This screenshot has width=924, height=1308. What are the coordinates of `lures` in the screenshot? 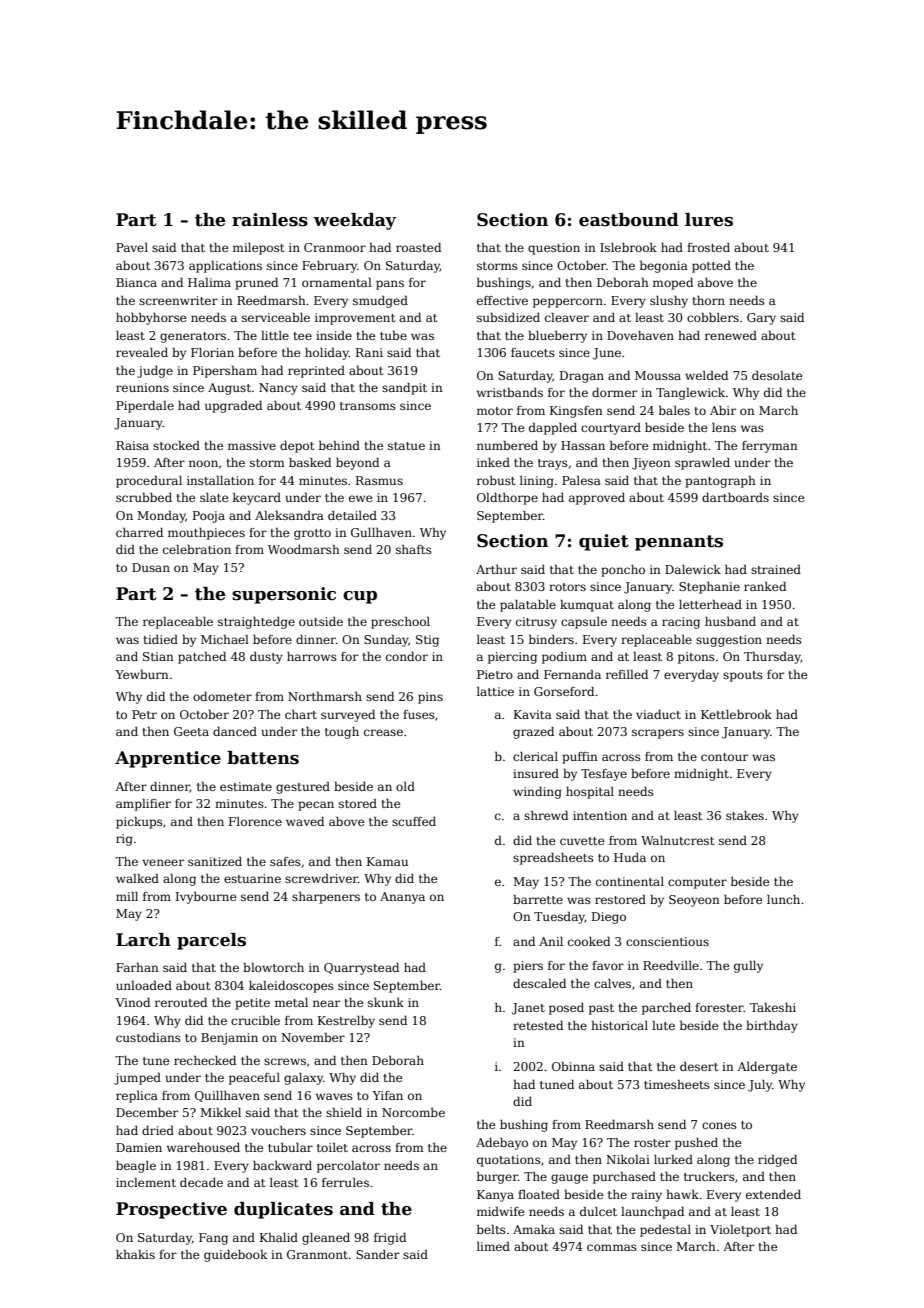 It's located at (709, 220).
